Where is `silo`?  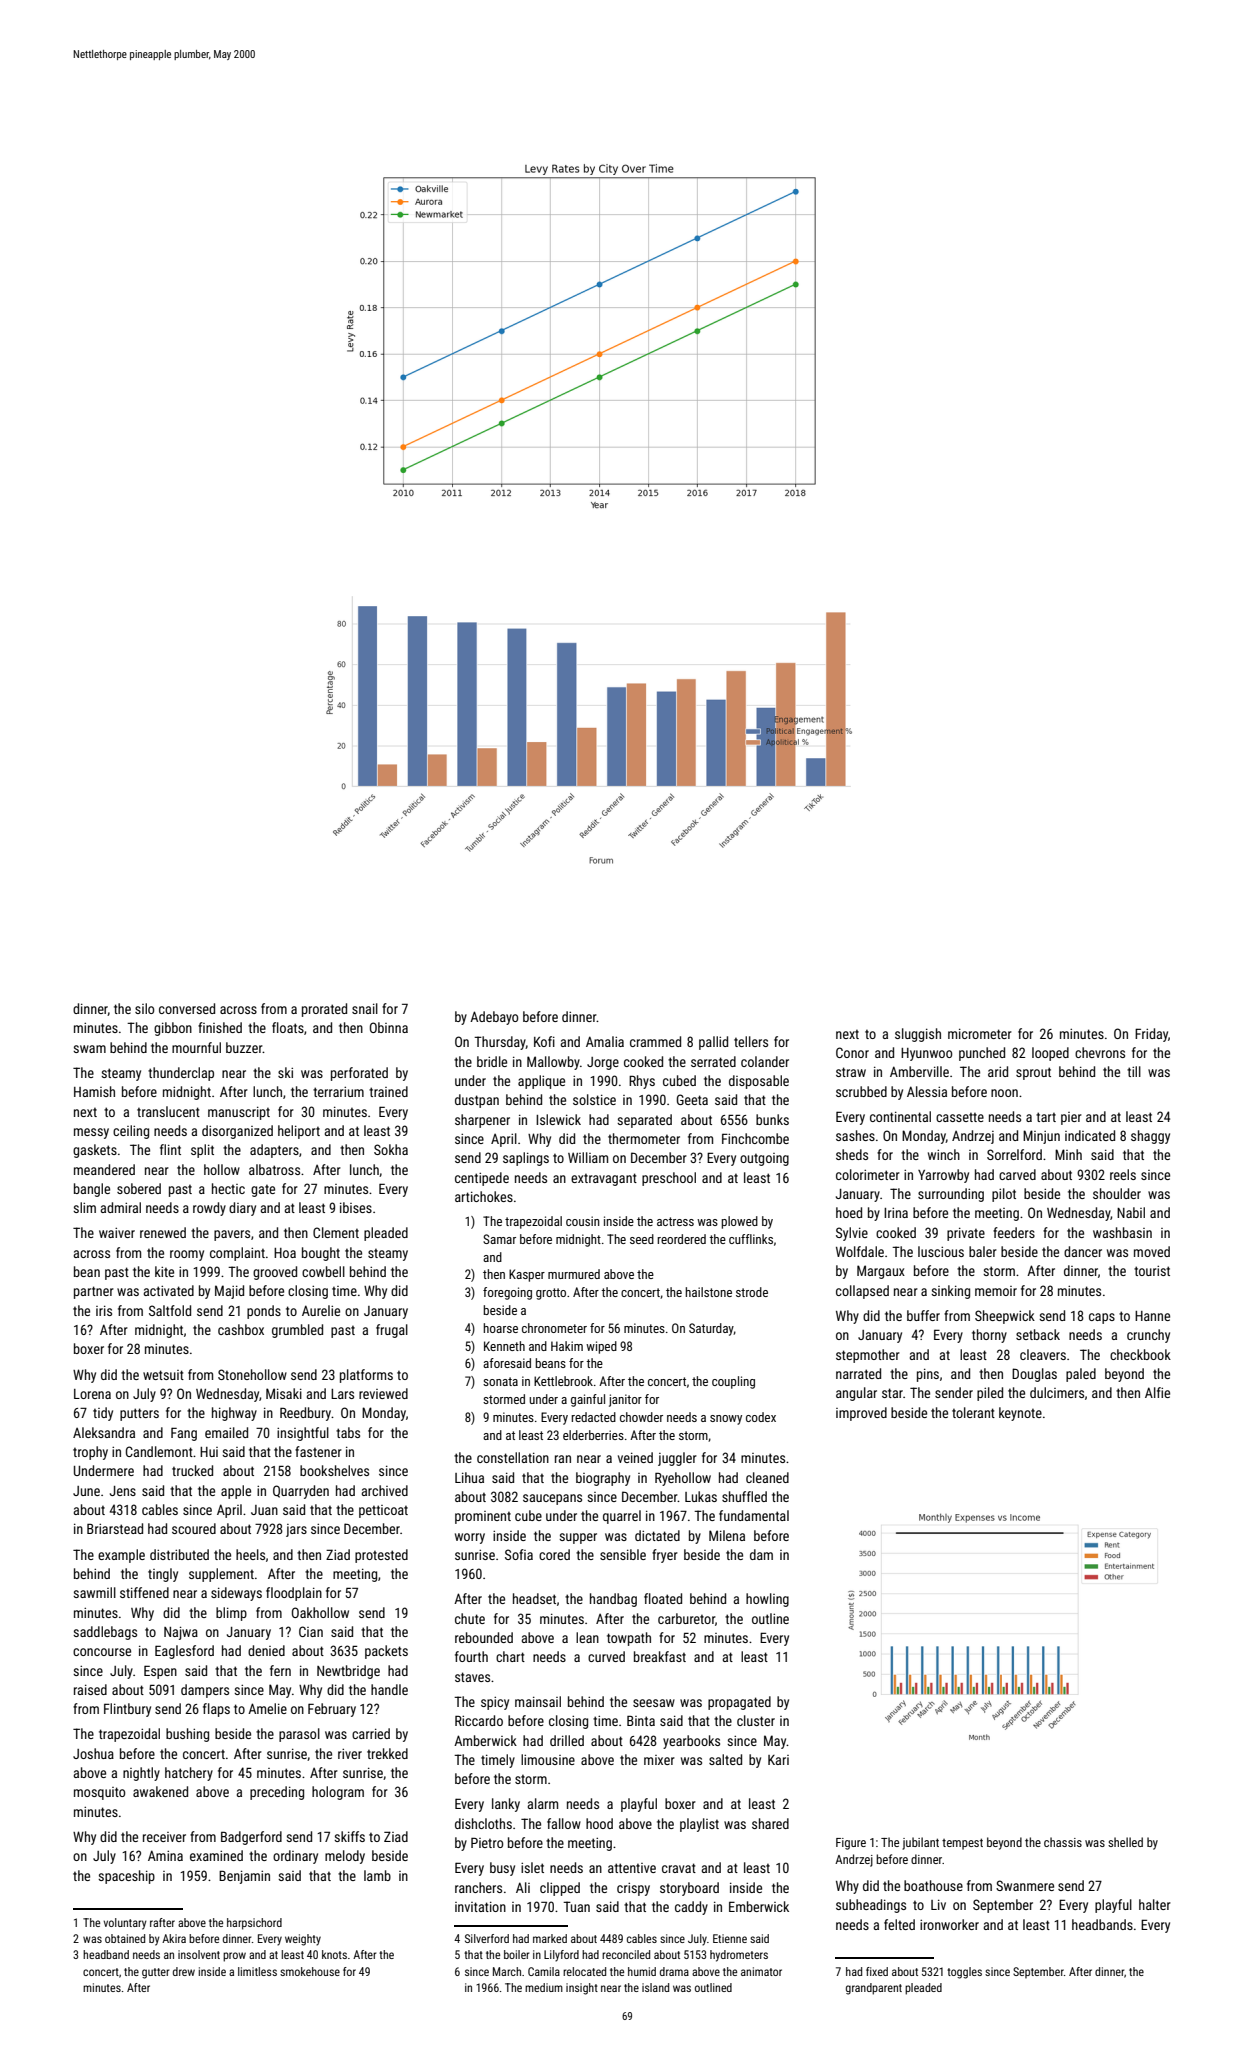 silo is located at coordinates (144, 1008).
